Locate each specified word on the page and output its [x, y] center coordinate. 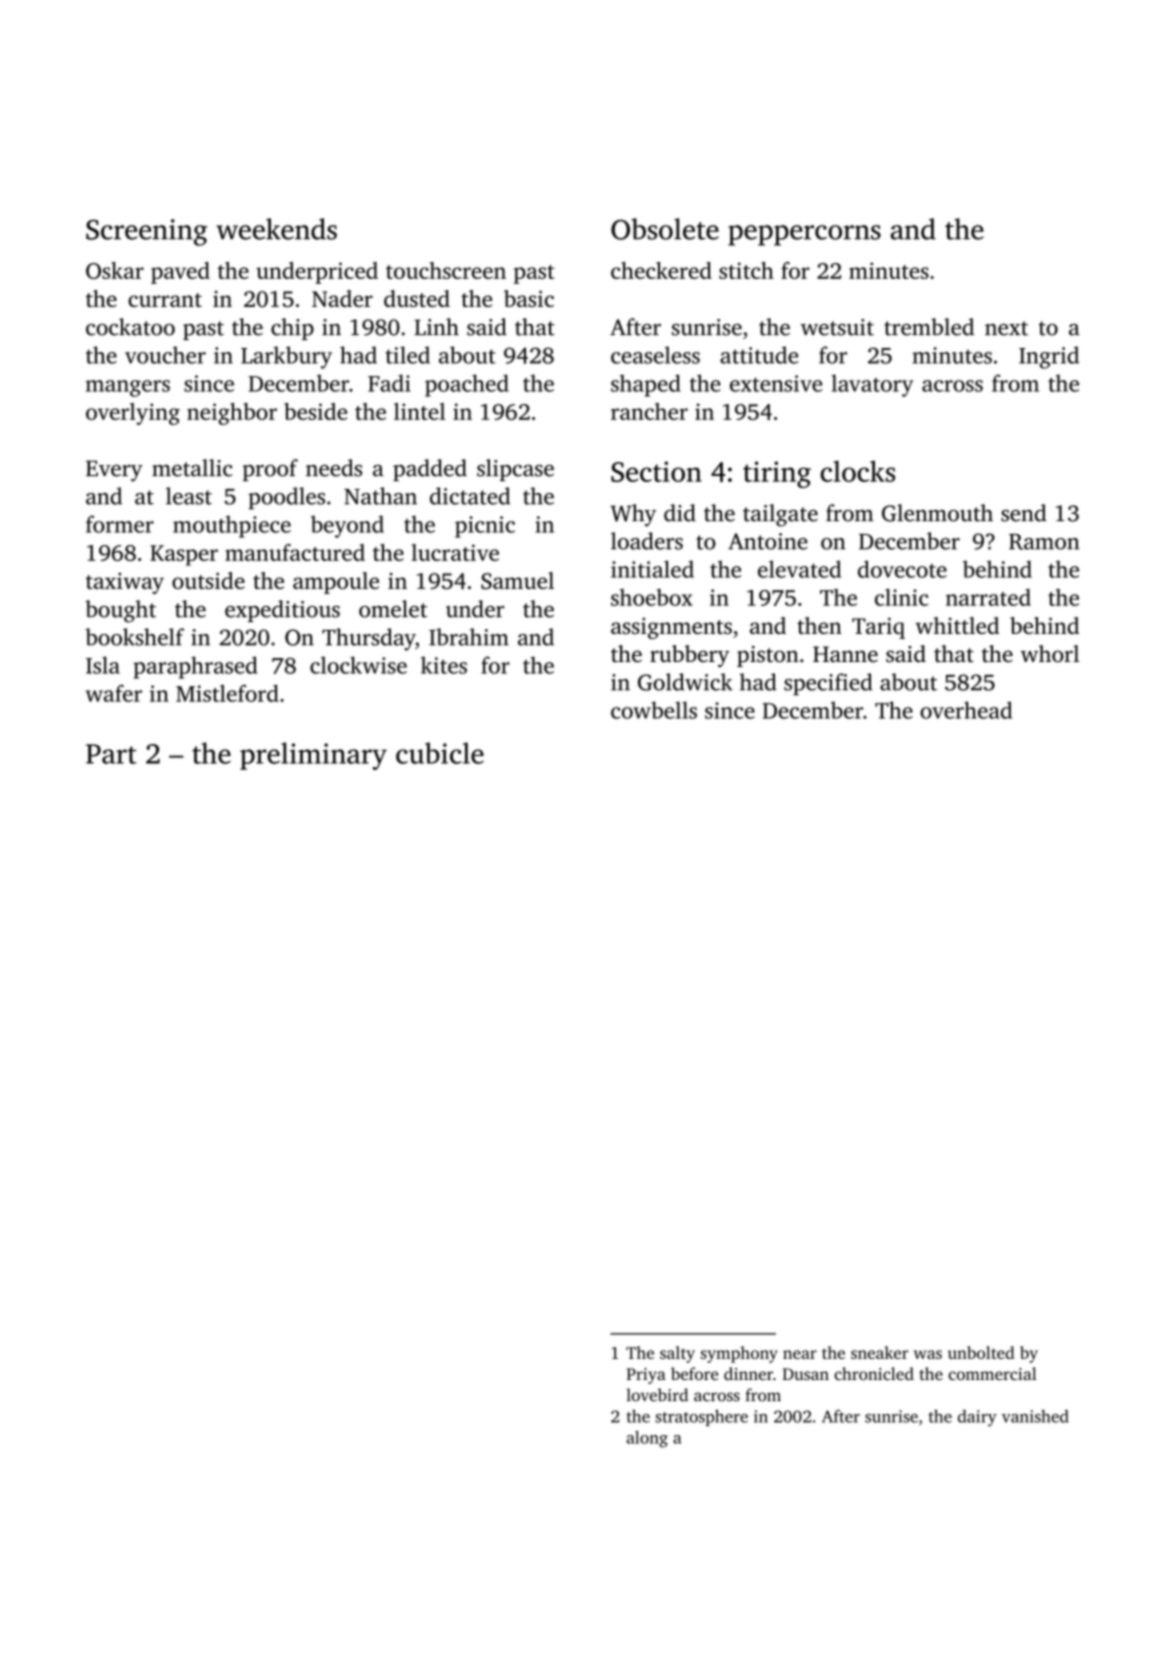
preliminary [313, 756]
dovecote [902, 569]
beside [315, 411]
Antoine [768, 541]
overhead [966, 710]
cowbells [654, 710]
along [647, 1439]
